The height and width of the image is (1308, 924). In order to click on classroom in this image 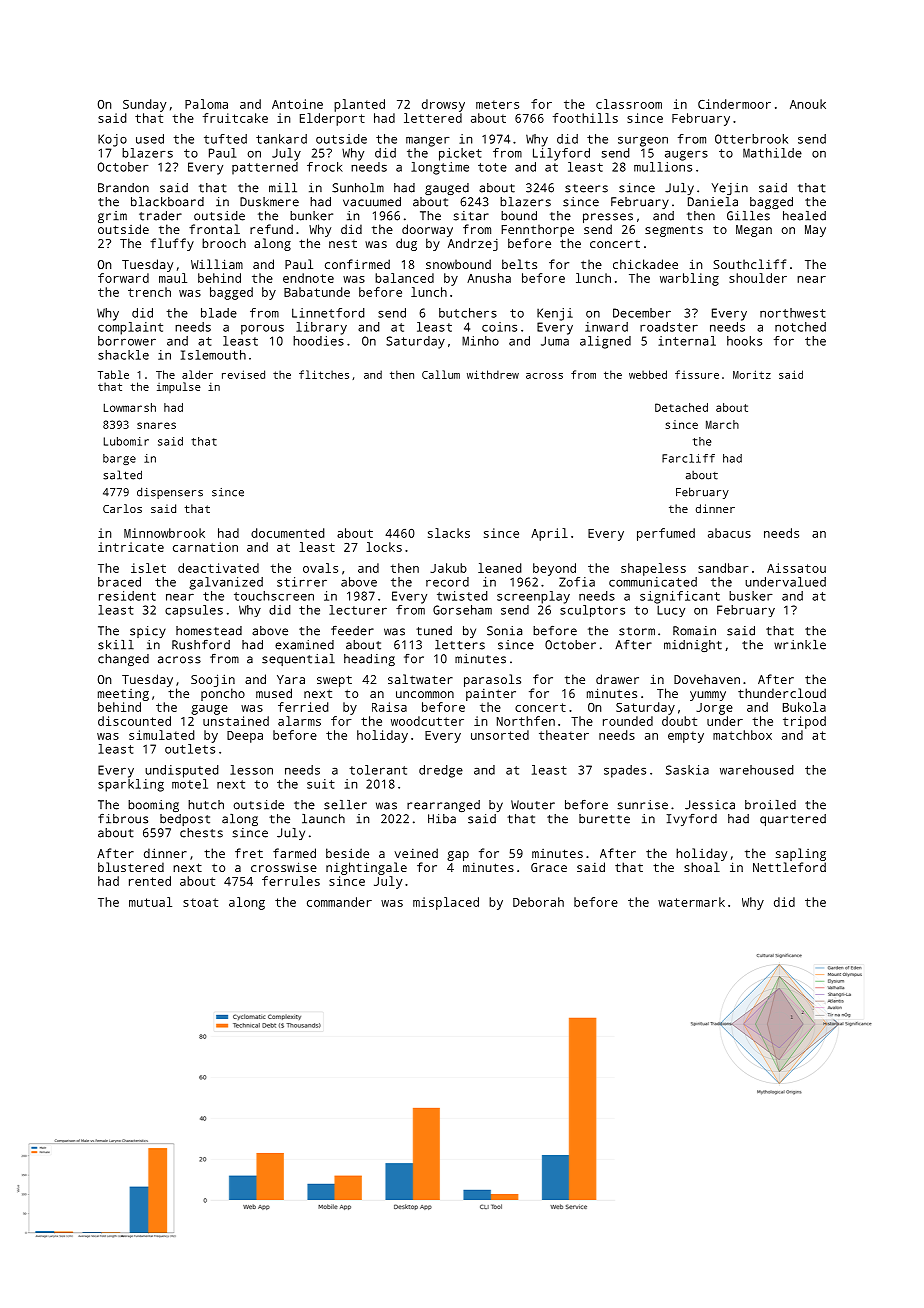, I will do `click(629, 104)`.
